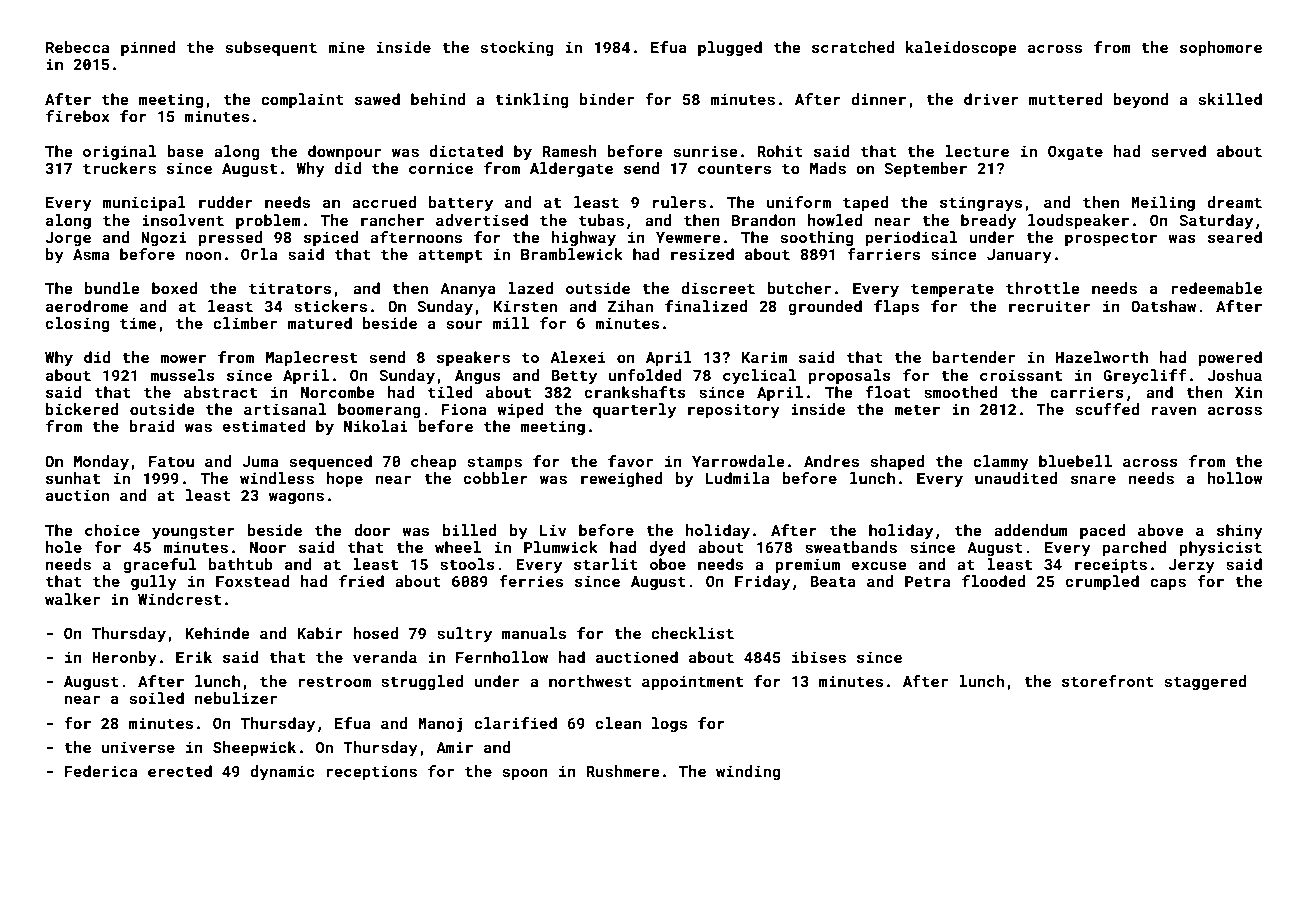 This screenshot has height=924, width=1308. Describe the element at coordinates (82, 409) in the screenshot. I see `bickered` at that location.
